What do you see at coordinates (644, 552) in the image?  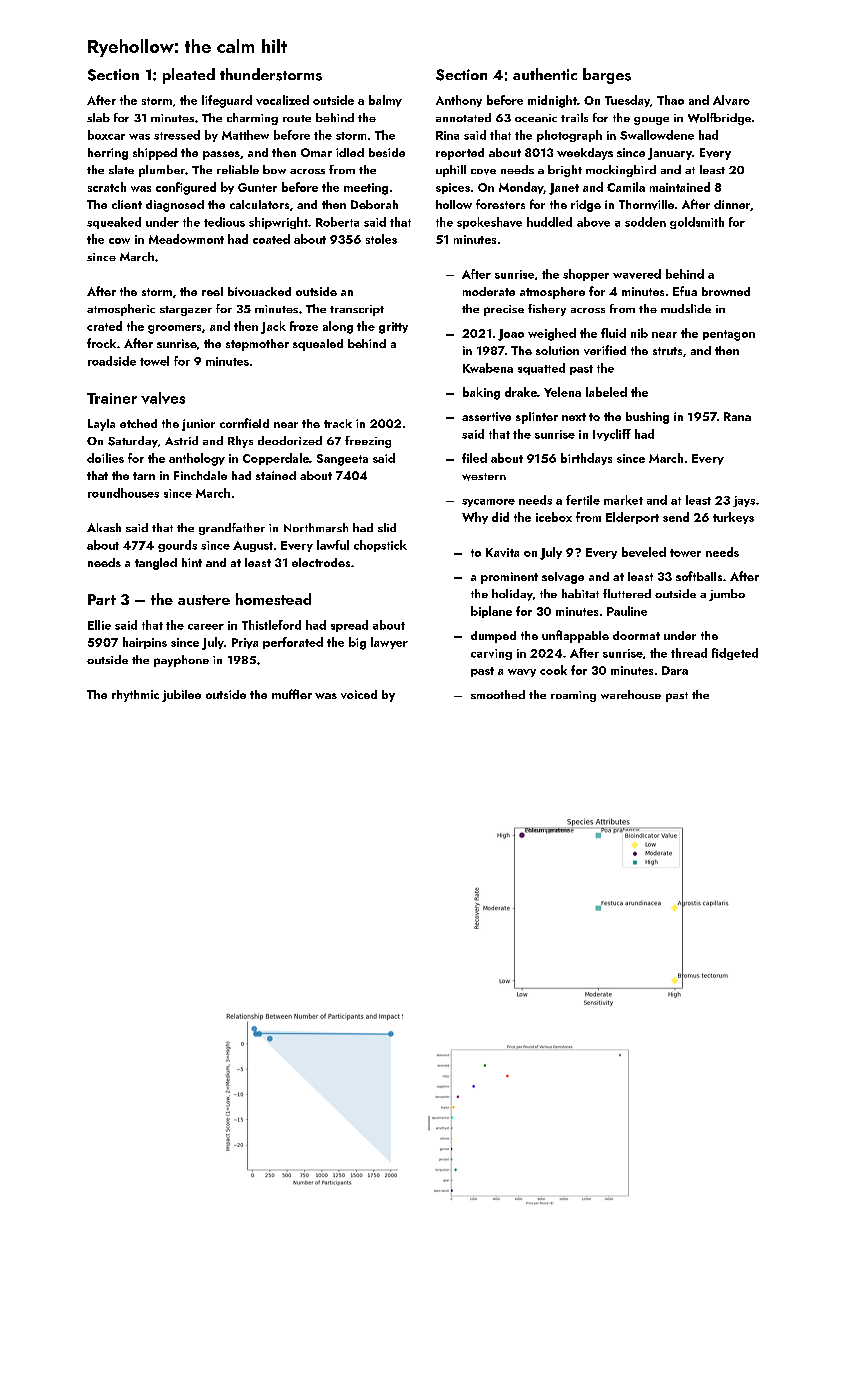 I see `beveled` at bounding box center [644, 552].
